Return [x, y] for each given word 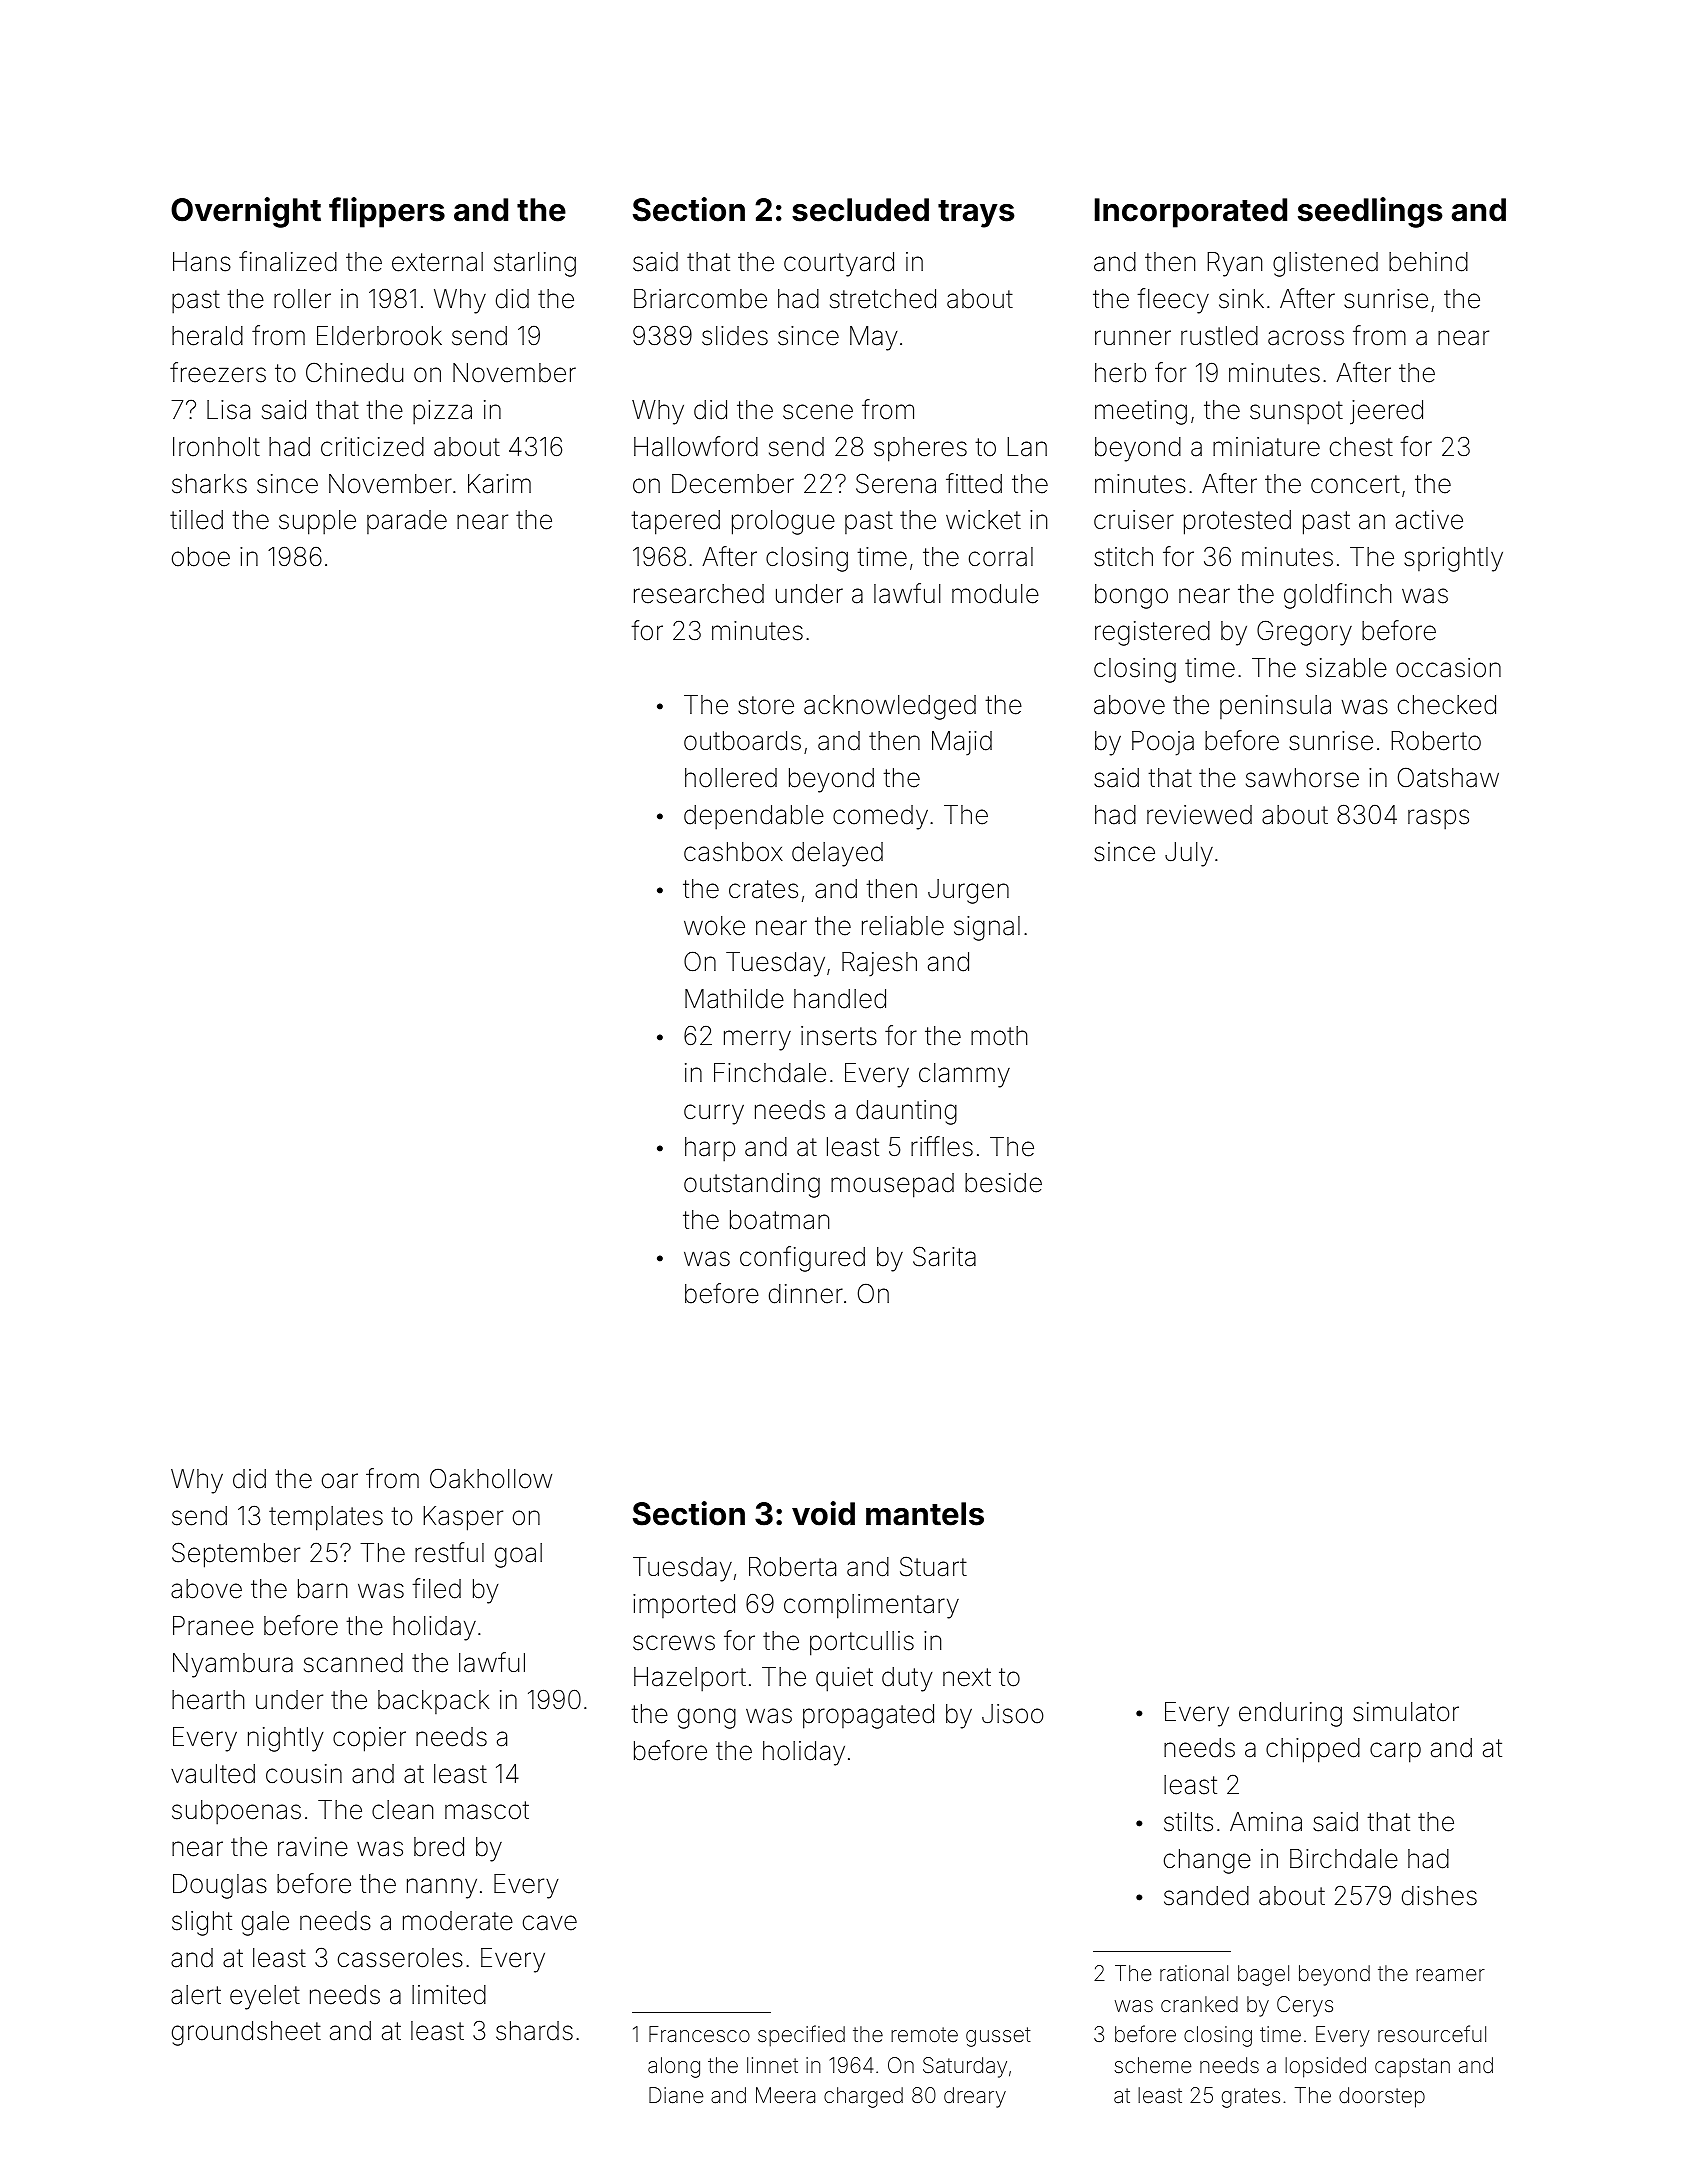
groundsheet [246, 2033]
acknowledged [890, 707]
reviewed [1199, 815]
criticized [372, 447]
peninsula [1275, 707]
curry [714, 1114]
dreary [975, 2097]
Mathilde [734, 999]
